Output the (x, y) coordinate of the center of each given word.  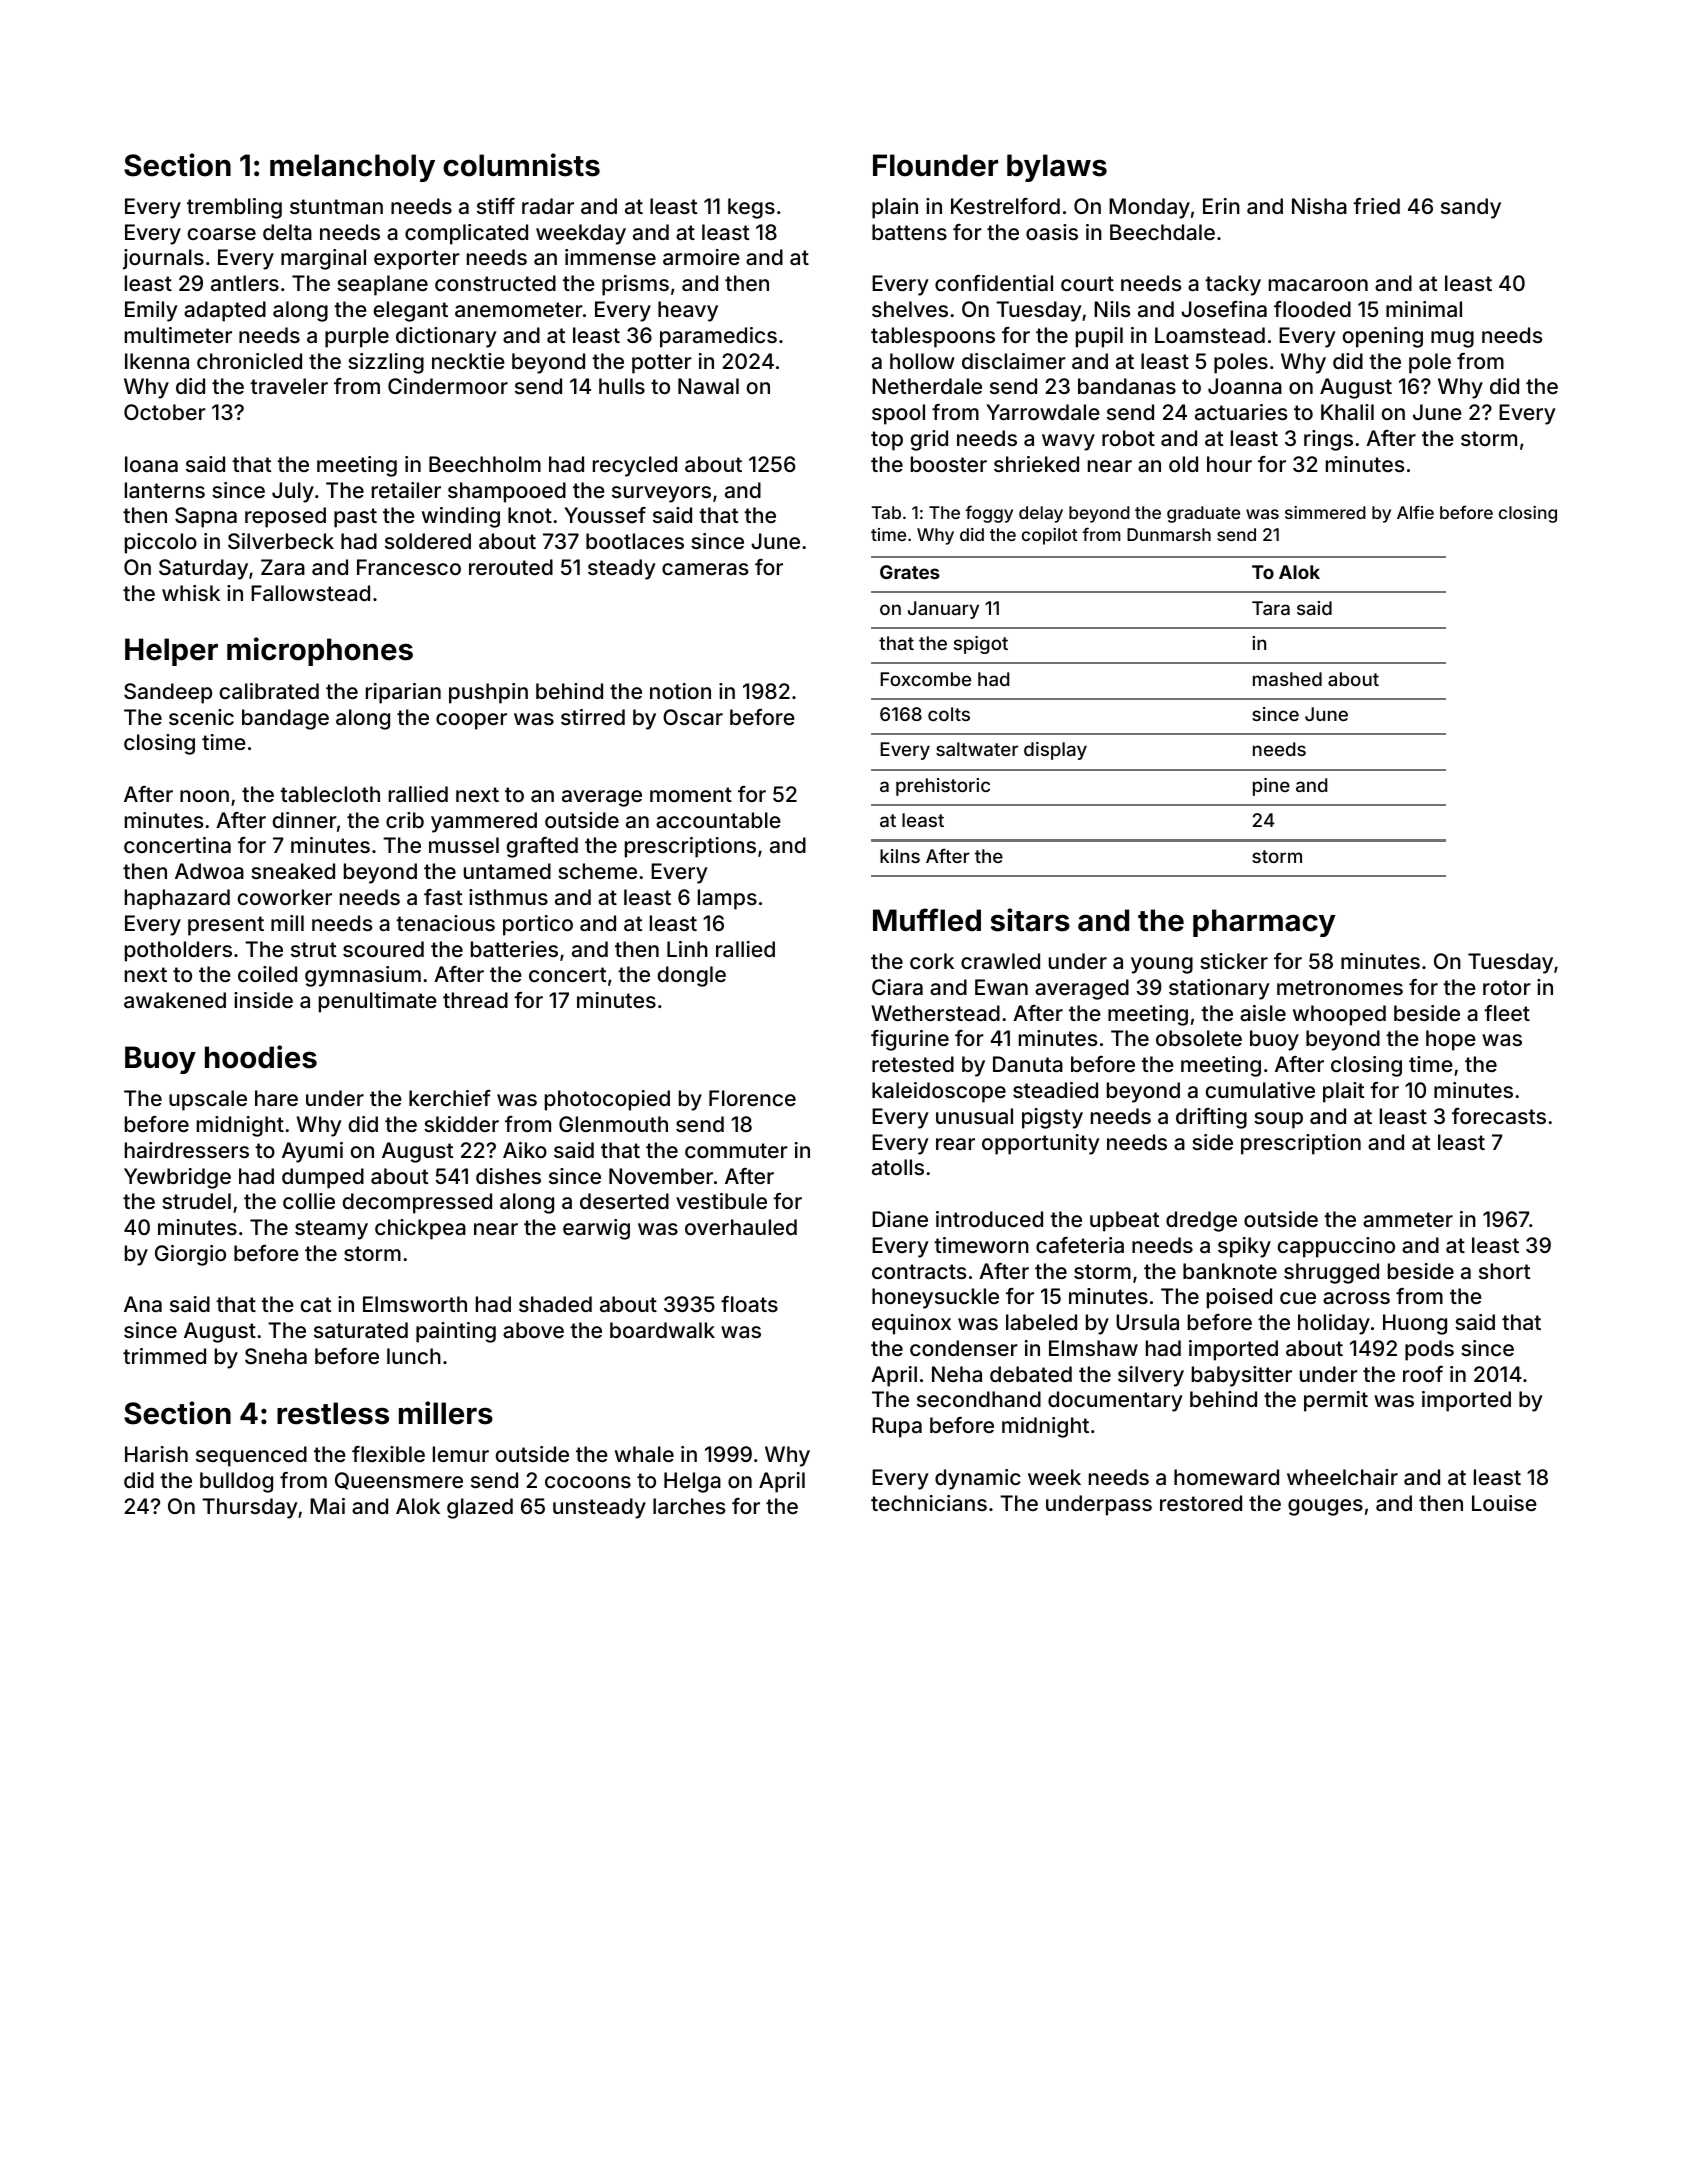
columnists (521, 165)
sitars (1030, 920)
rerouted (511, 567)
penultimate (378, 1002)
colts (949, 714)
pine (1271, 787)
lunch (414, 1356)
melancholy (352, 168)
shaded (555, 1304)
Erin (1221, 206)
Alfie (1415, 512)
